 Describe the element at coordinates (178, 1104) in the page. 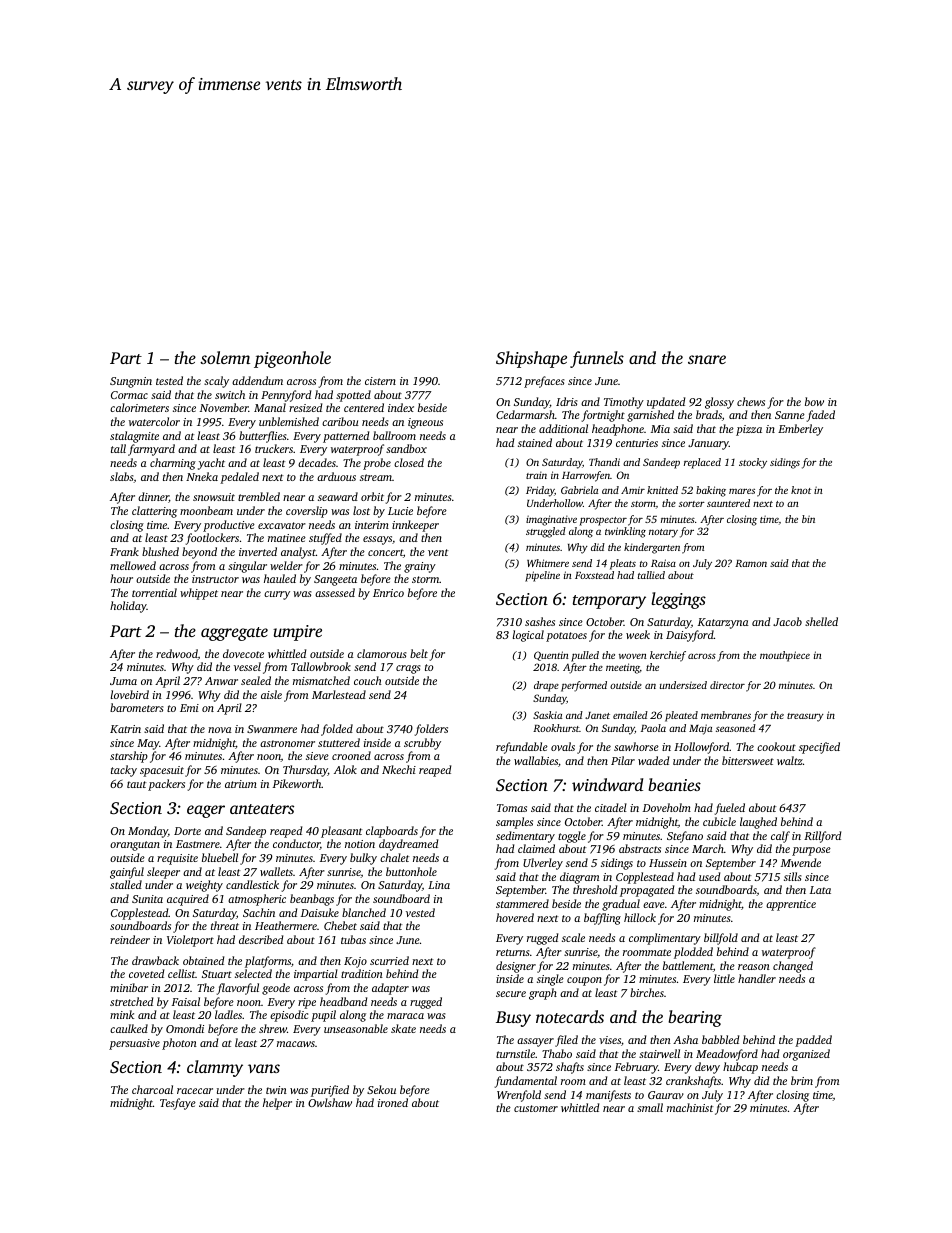

I see `Tesfaye` at that location.
